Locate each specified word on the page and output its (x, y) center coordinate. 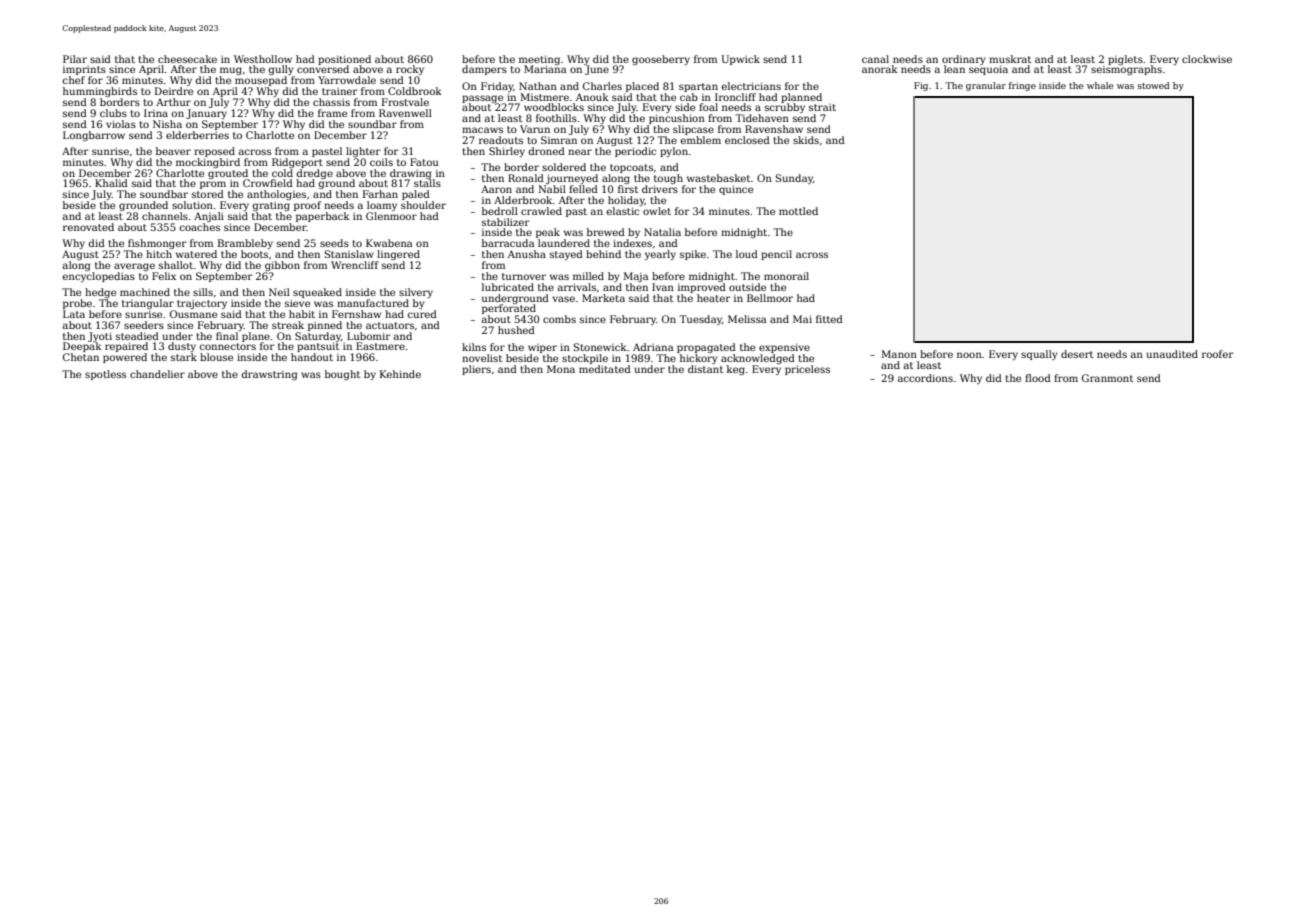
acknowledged (758, 359)
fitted (829, 319)
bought (342, 375)
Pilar (75, 59)
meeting (539, 60)
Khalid (111, 183)
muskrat (1010, 59)
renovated (88, 227)
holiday (626, 201)
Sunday (794, 179)
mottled (798, 211)
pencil (776, 255)
